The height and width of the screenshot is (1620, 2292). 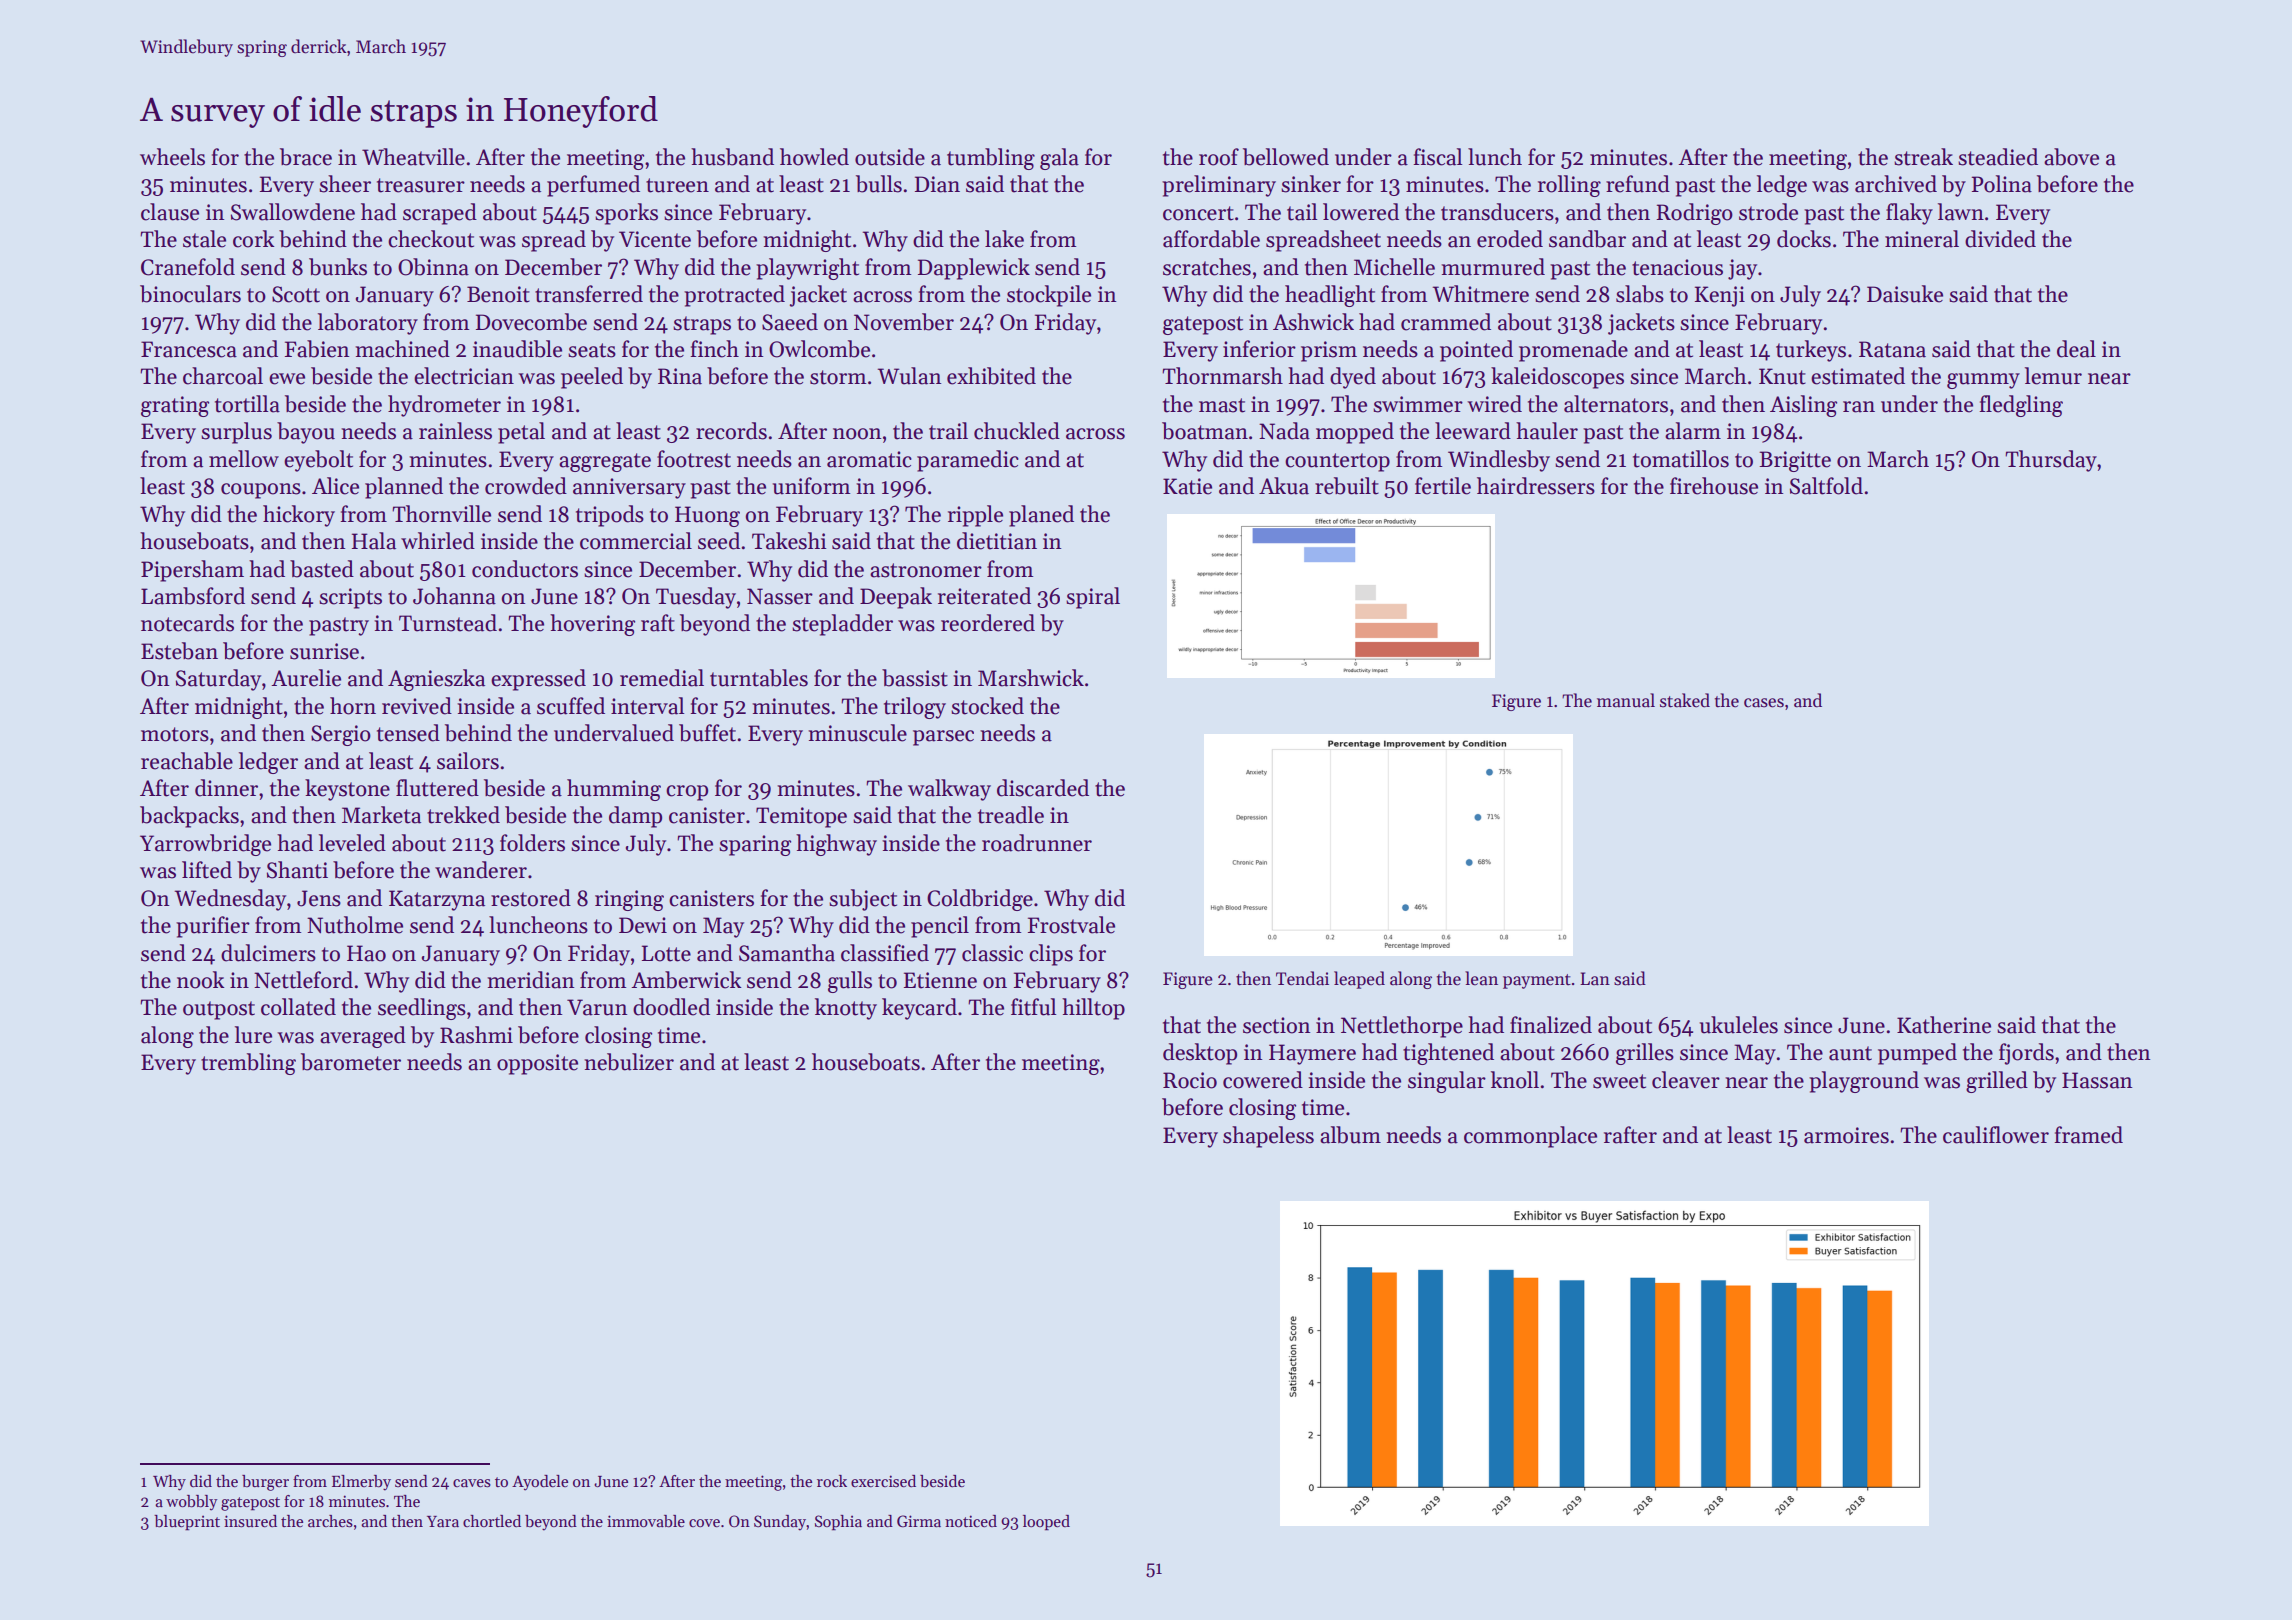 I want to click on exercised, so click(x=883, y=1481).
